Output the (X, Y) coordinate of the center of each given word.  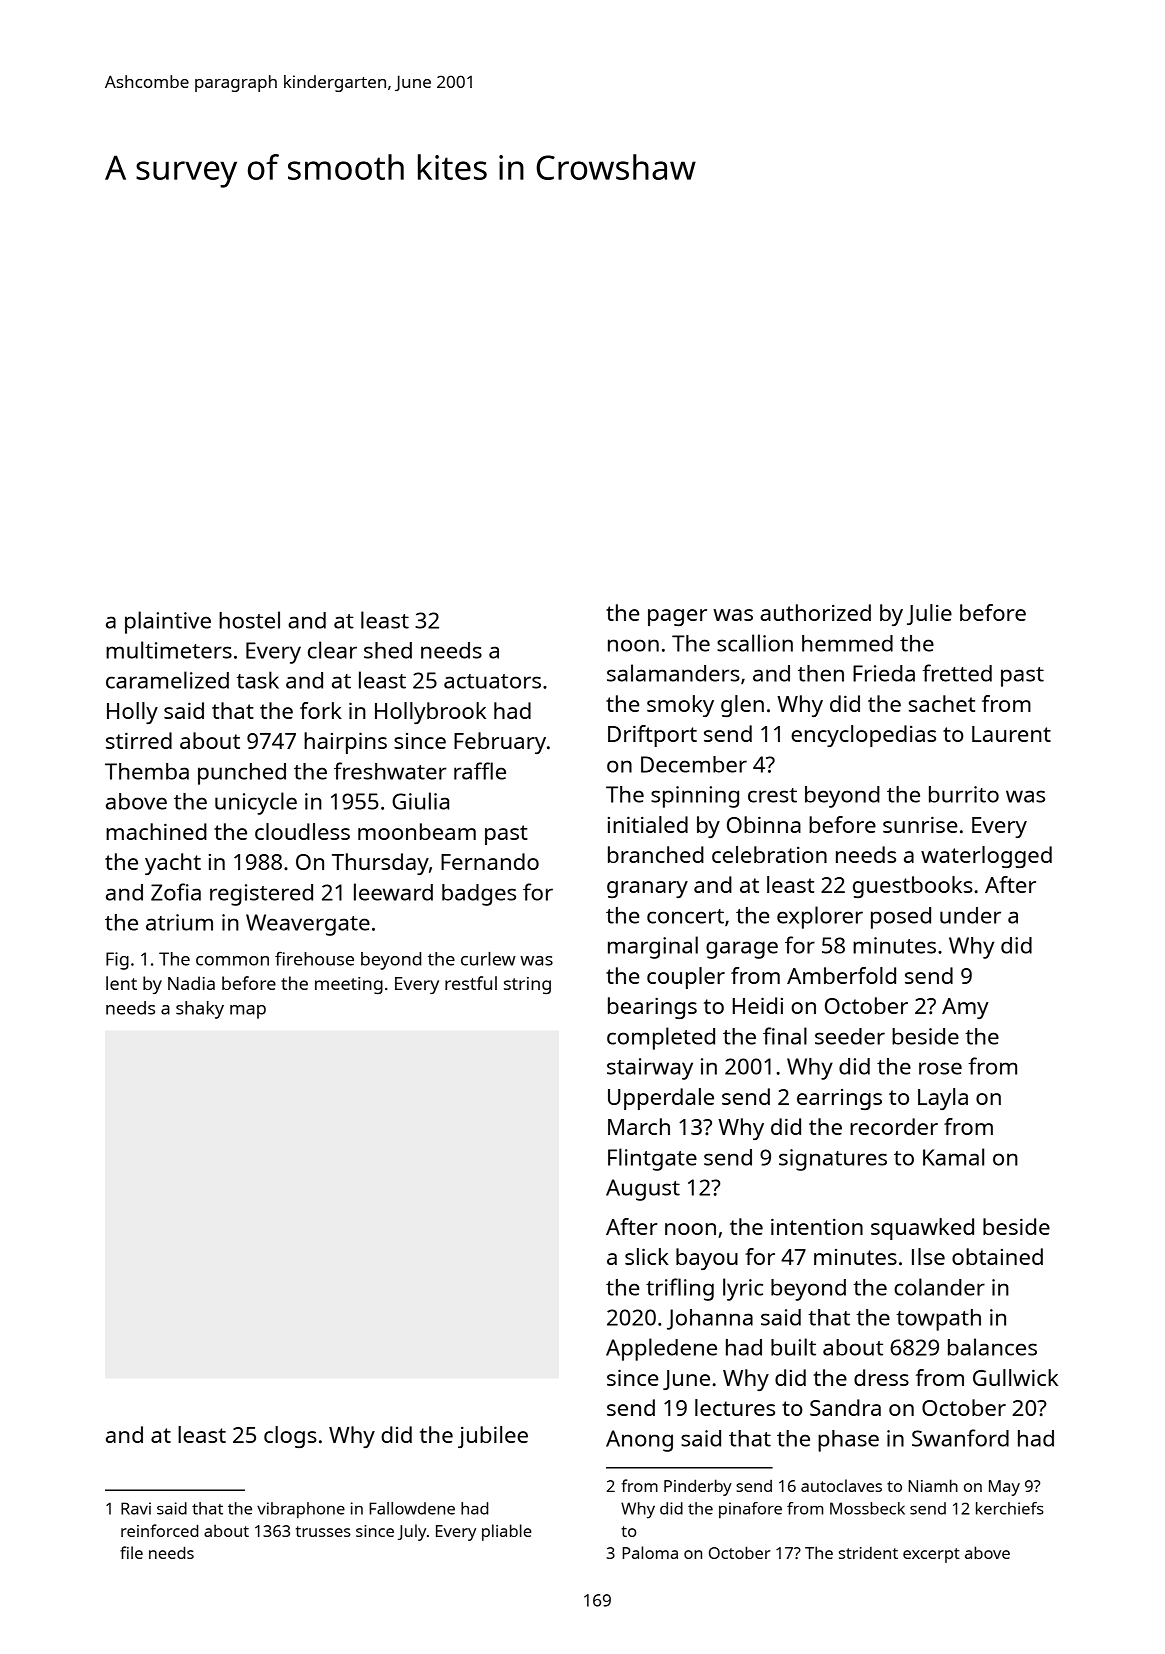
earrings (839, 1099)
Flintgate (652, 1159)
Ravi (136, 1508)
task (257, 680)
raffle (480, 771)
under (970, 915)
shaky (200, 1010)
